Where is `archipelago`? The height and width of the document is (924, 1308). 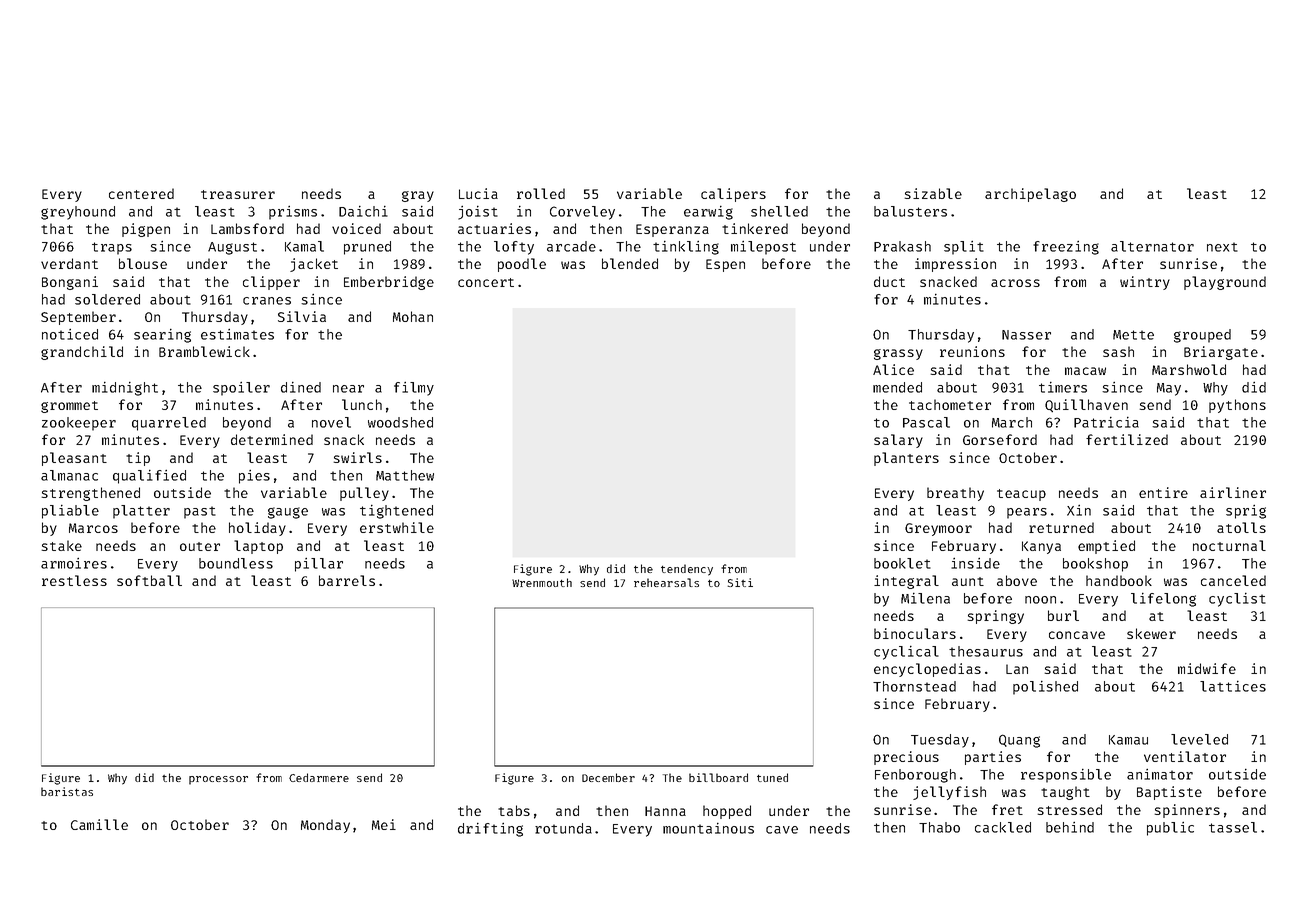 archipelago is located at coordinates (1030, 195).
